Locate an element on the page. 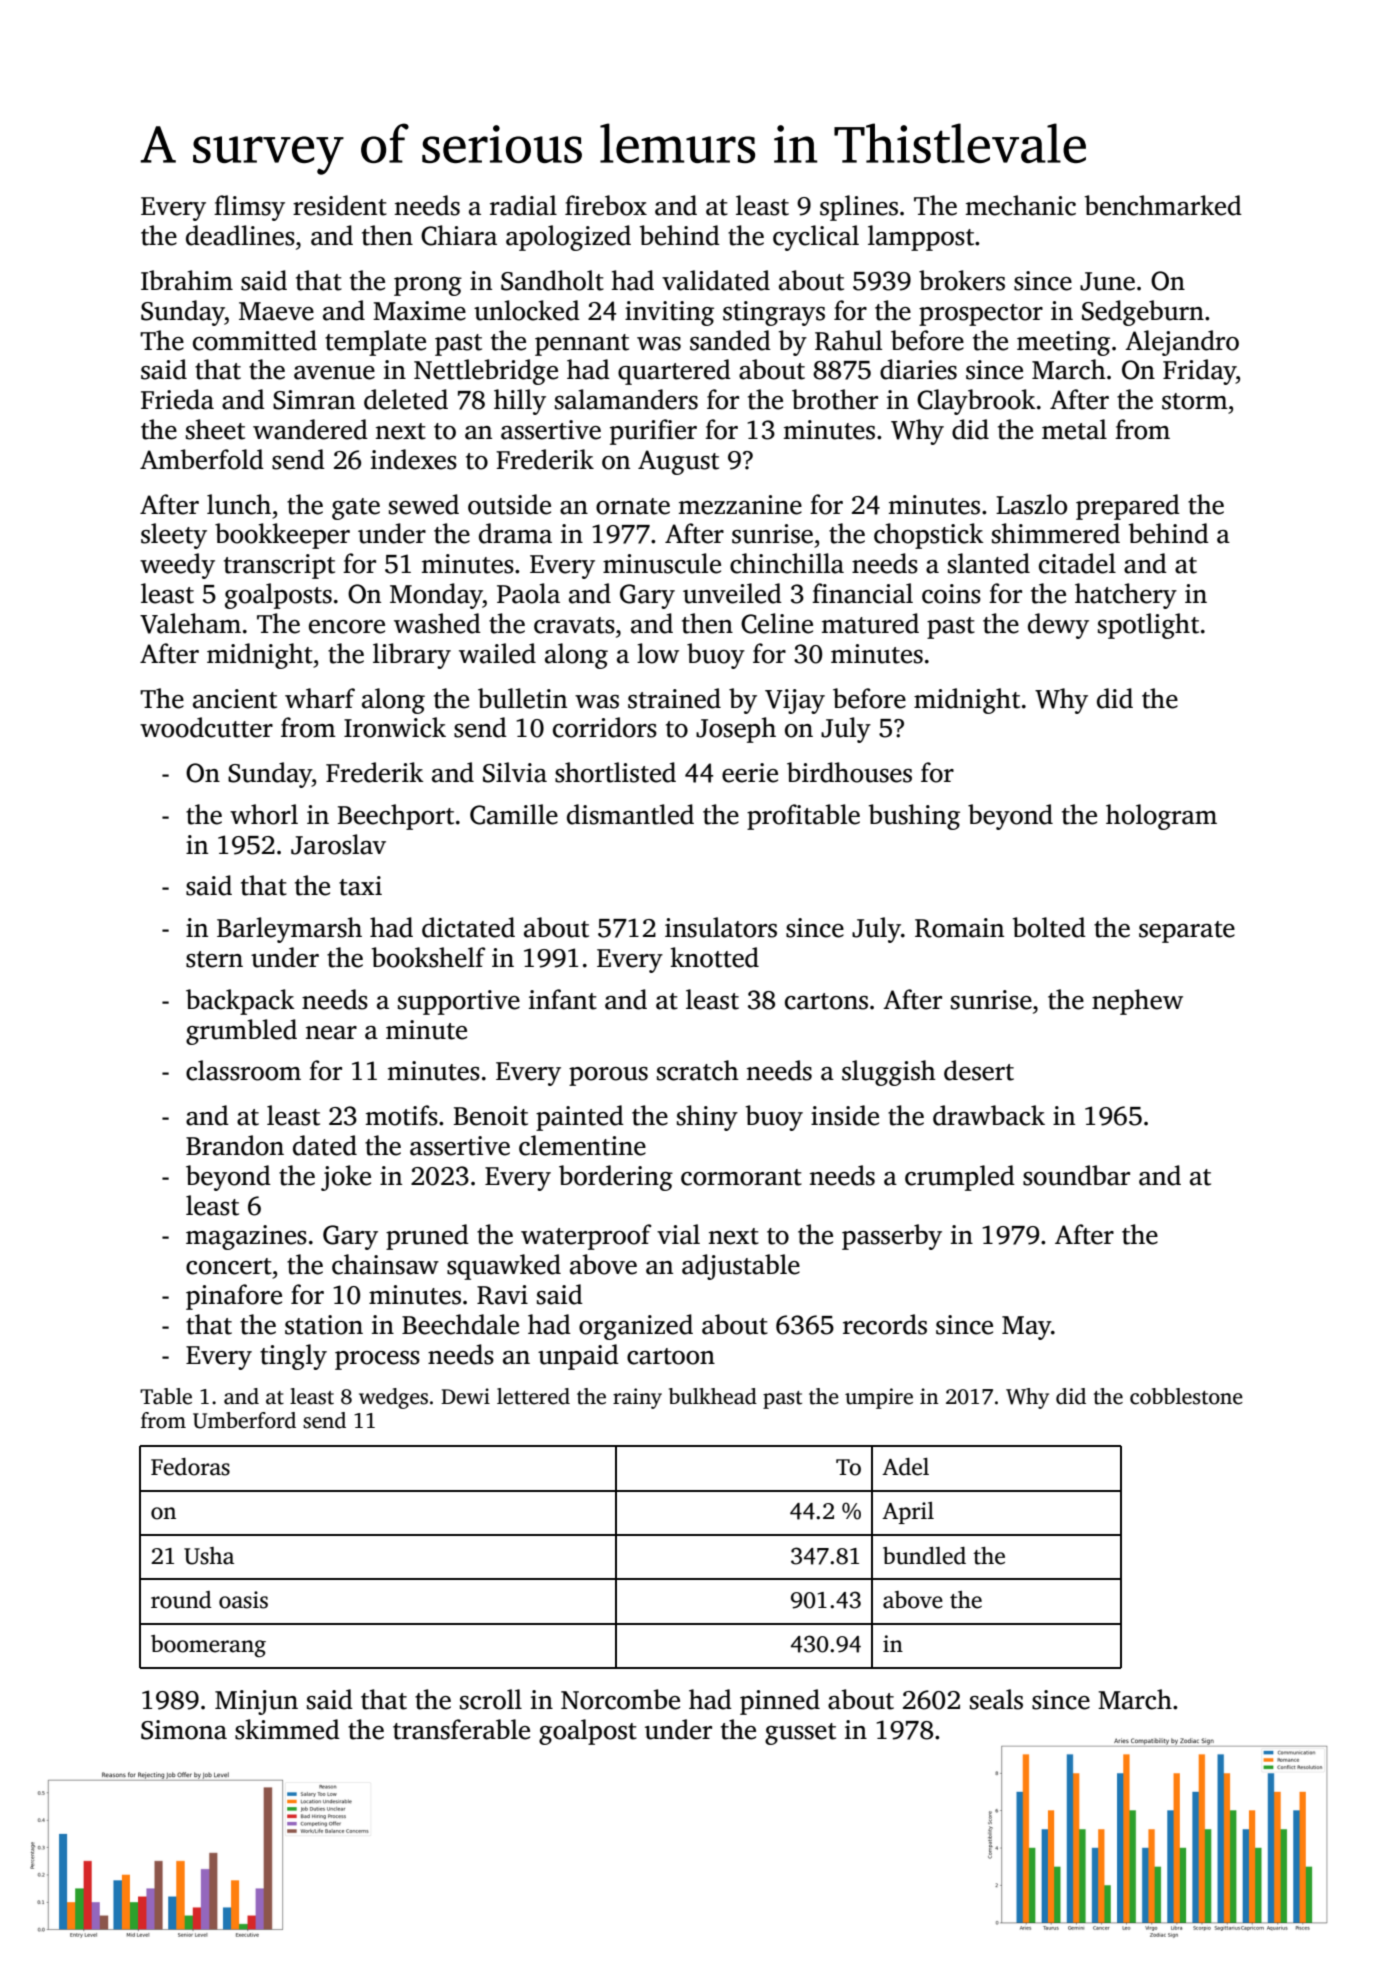 This document has height=1969, width=1386. classroom is located at coordinates (243, 1070).
